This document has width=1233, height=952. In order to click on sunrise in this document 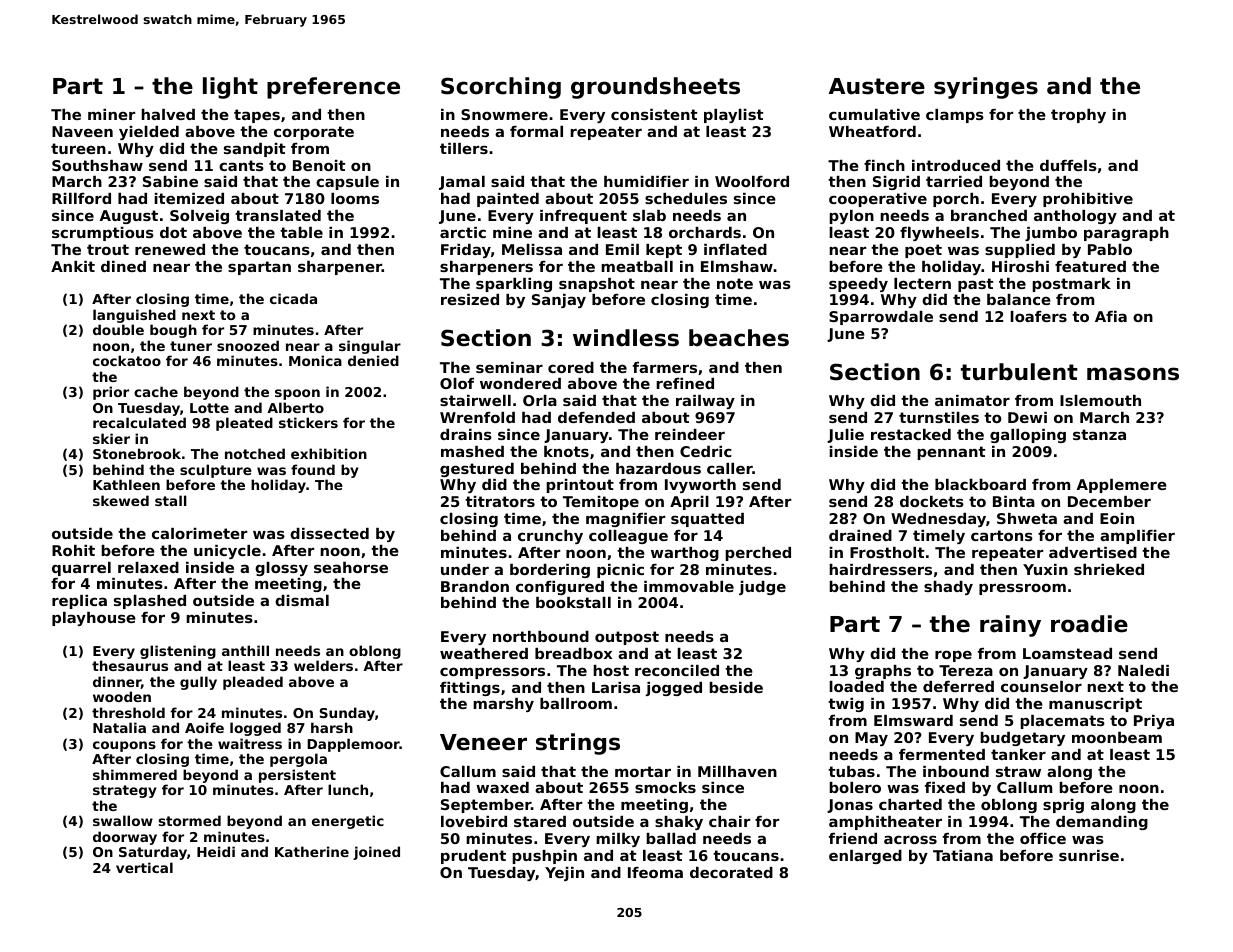, I will do `click(1089, 855)`.
